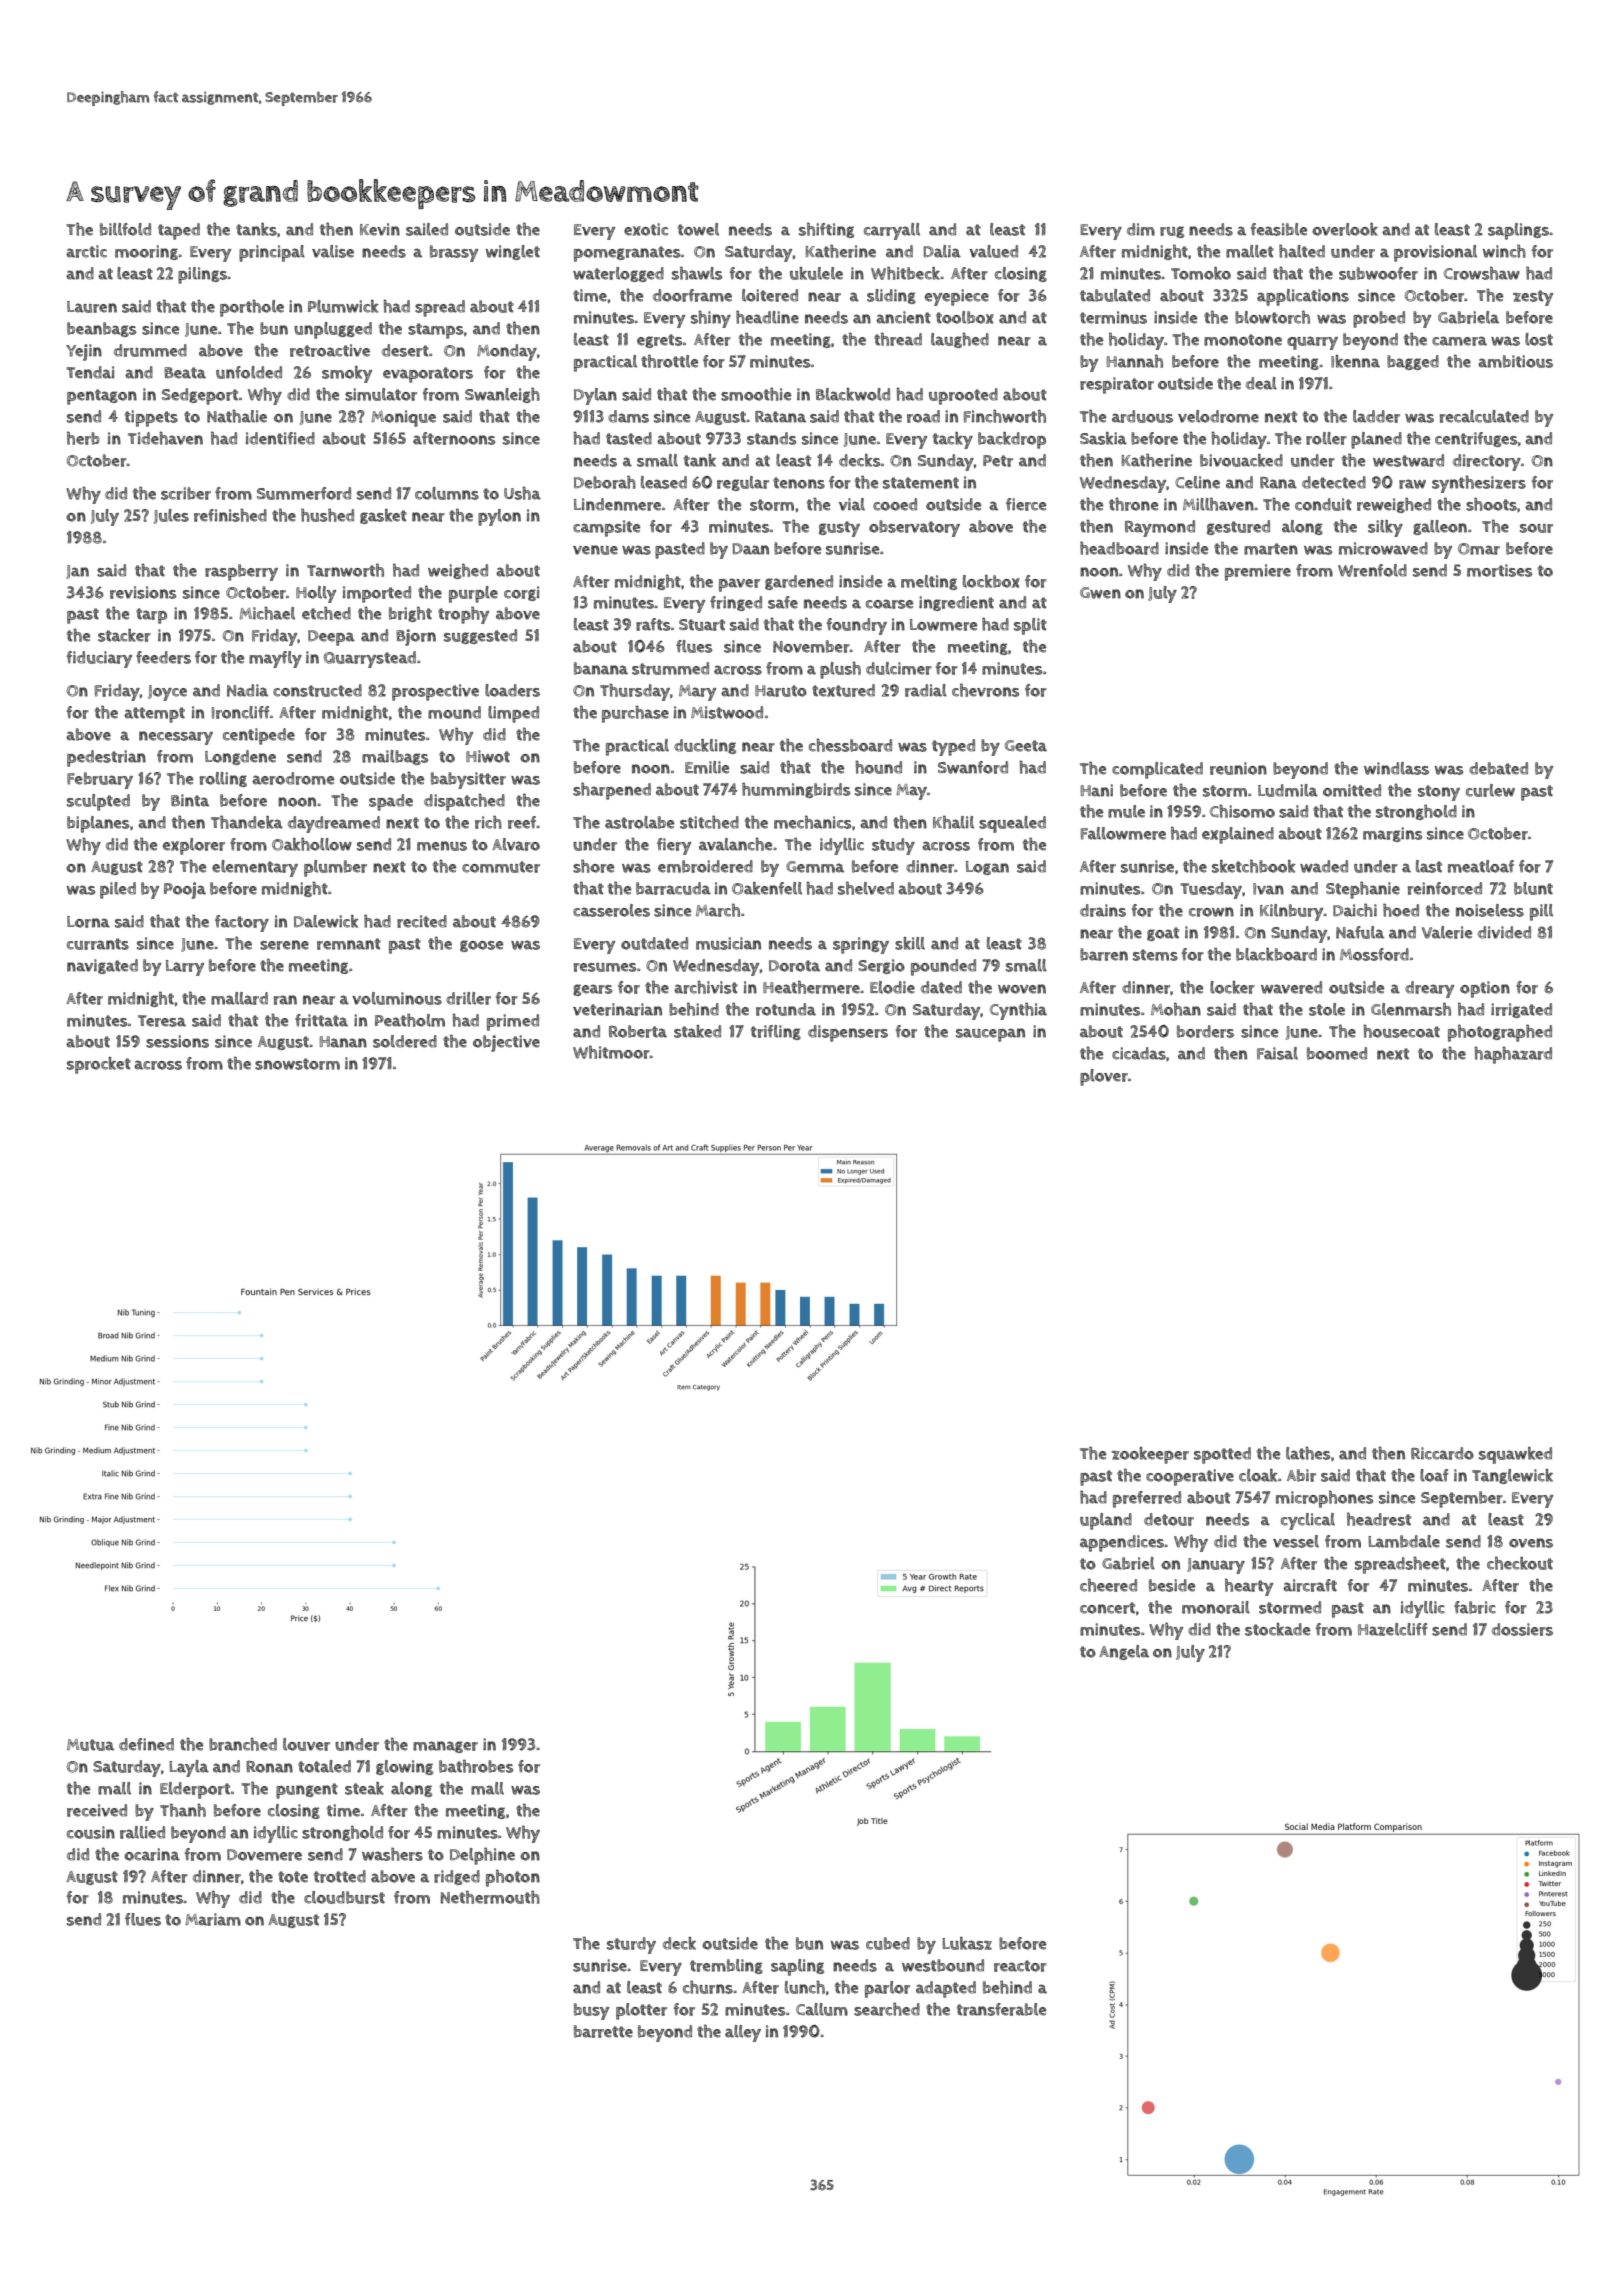  What do you see at coordinates (888, 1943) in the screenshot?
I see `cubed` at bounding box center [888, 1943].
